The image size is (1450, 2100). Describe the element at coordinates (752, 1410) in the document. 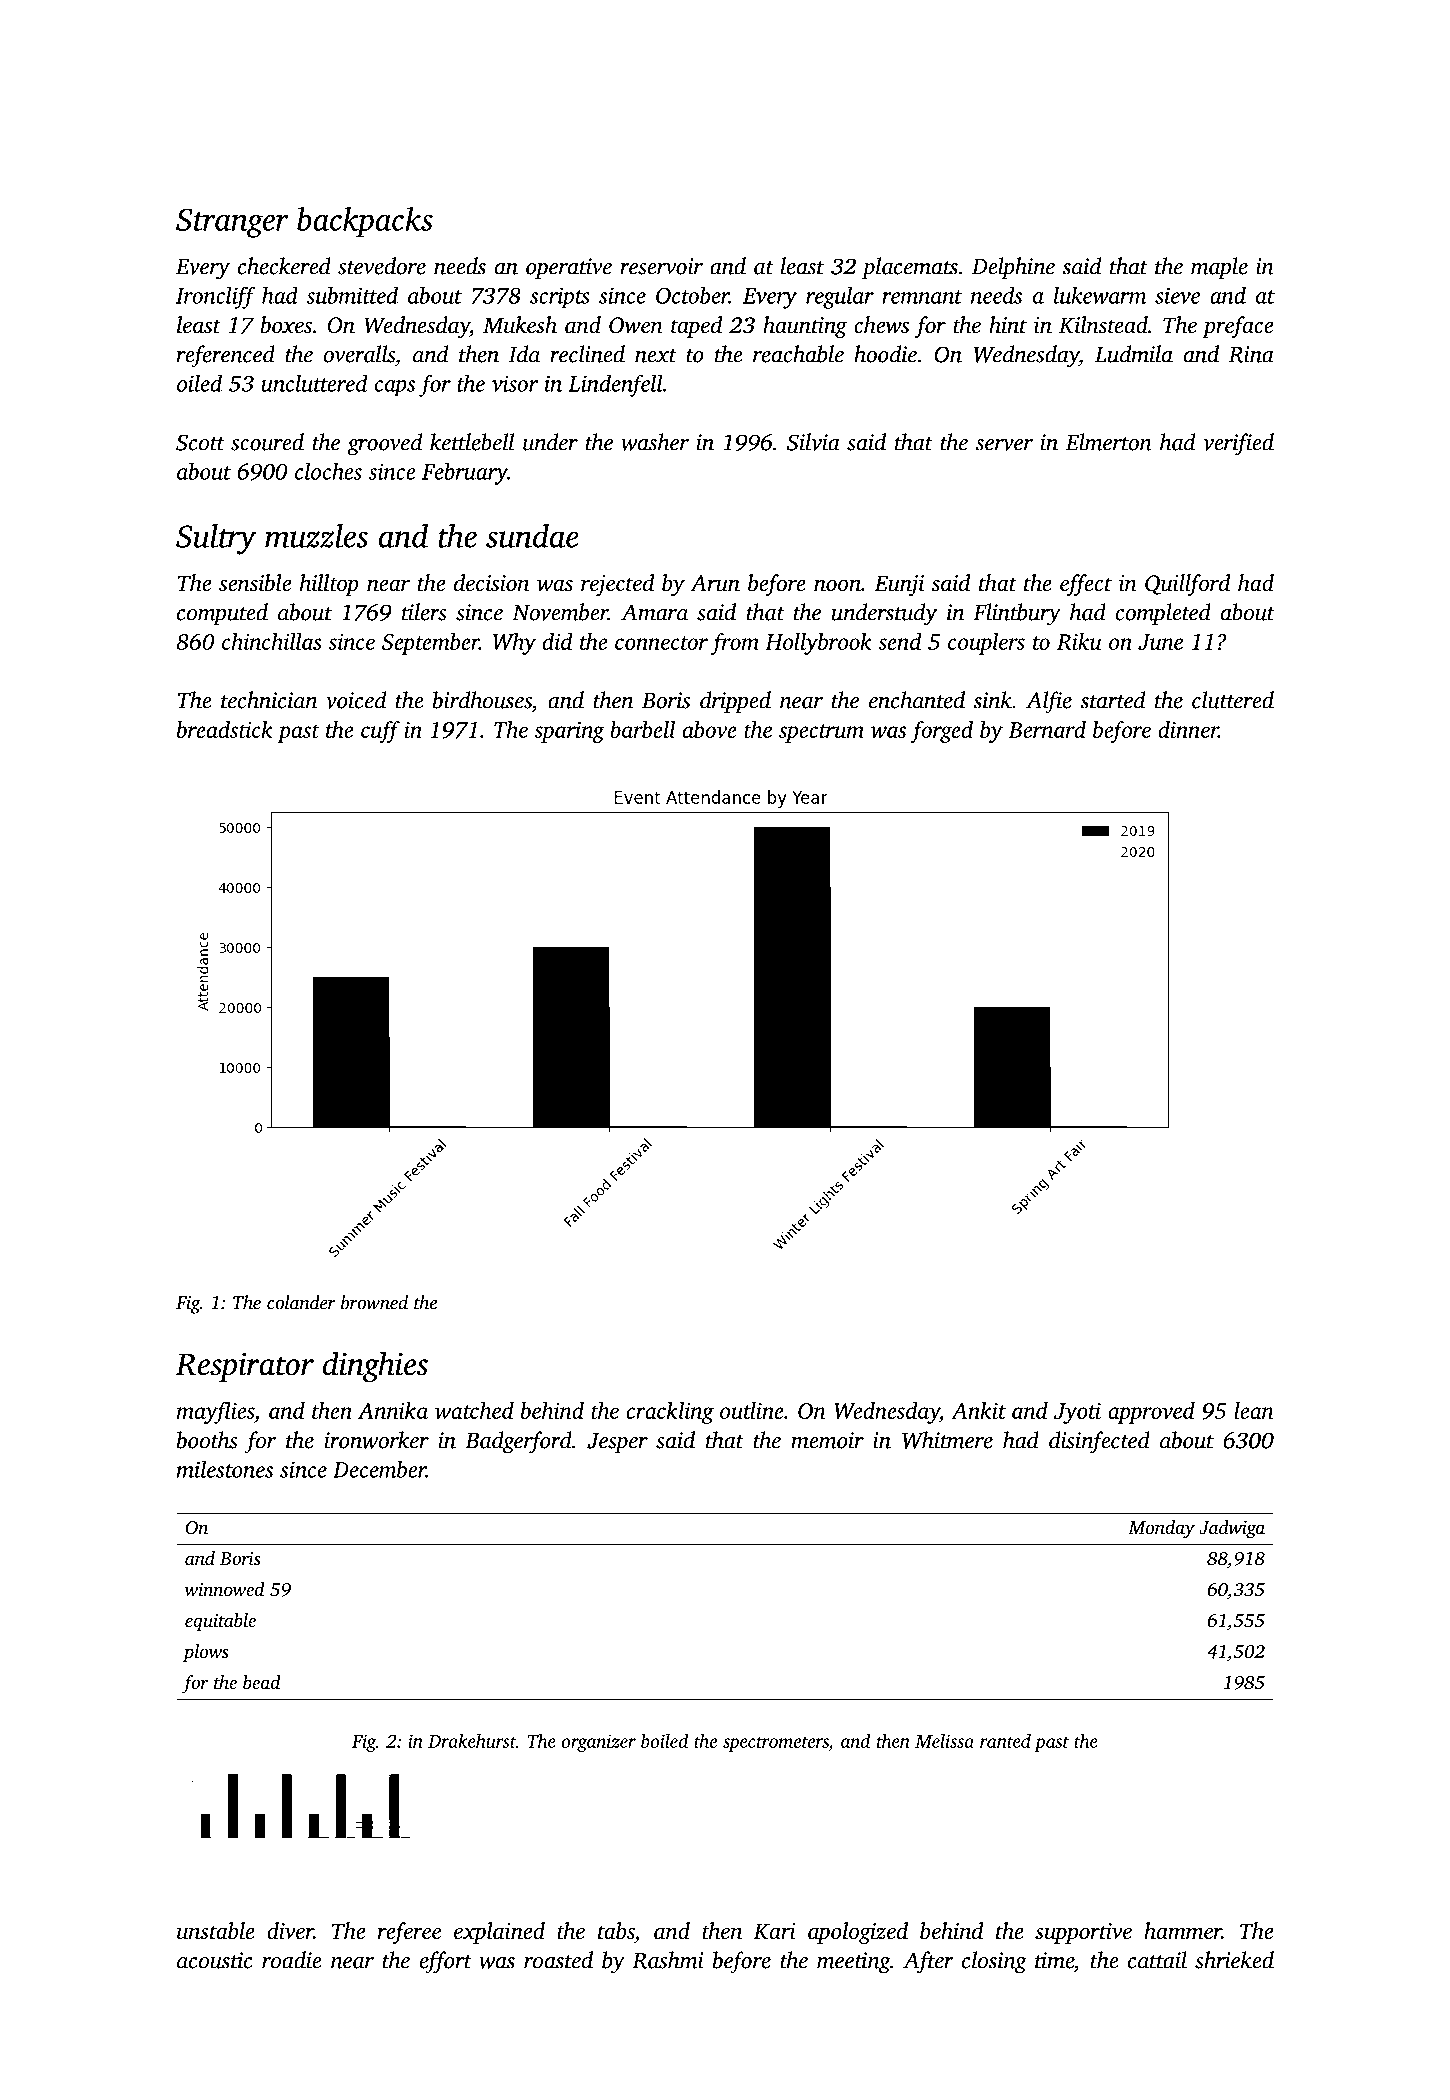

I see `outline` at that location.
